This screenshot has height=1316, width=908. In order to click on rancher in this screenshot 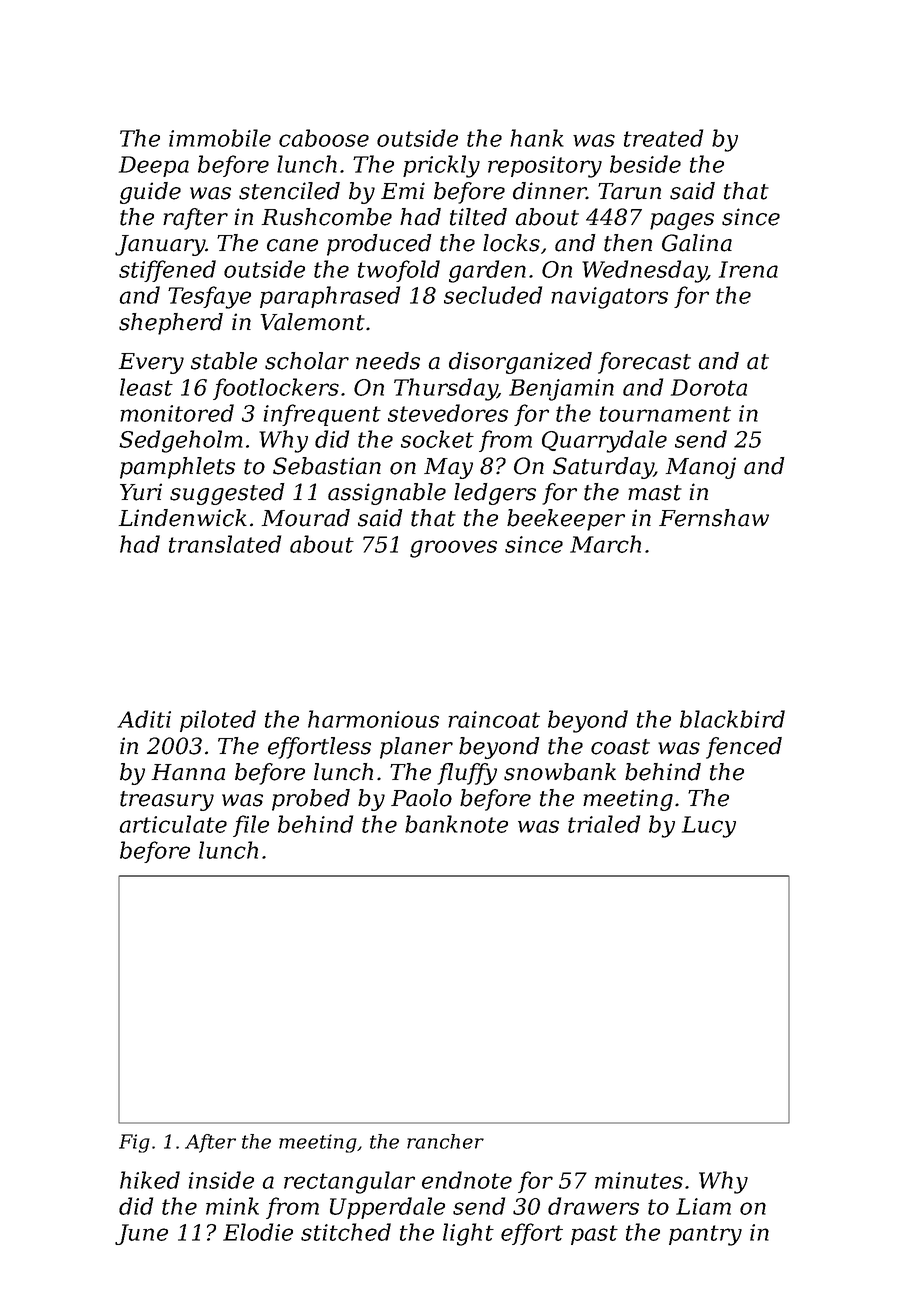, I will do `click(445, 1141)`.
